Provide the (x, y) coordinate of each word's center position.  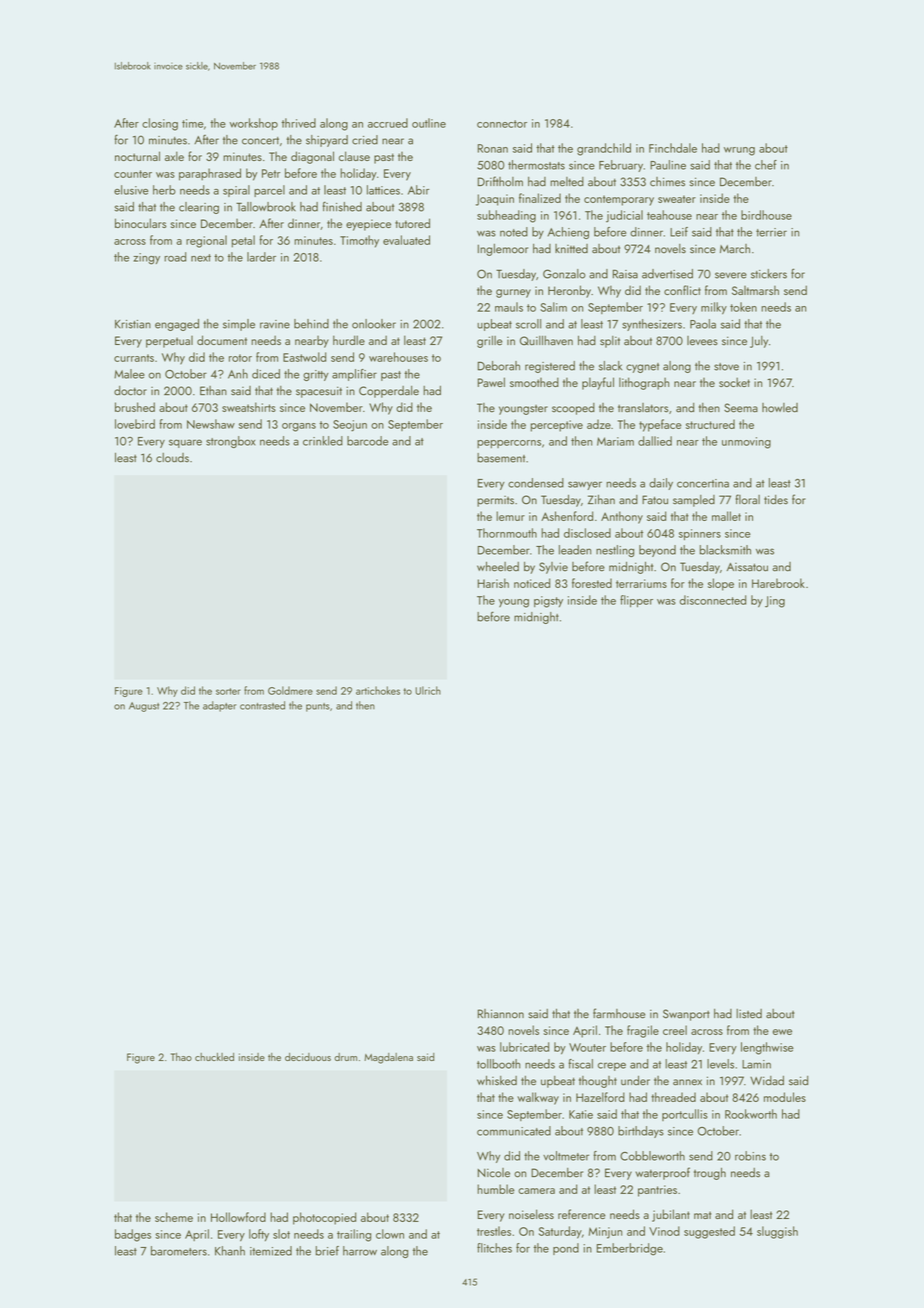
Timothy (359, 241)
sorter (228, 691)
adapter (220, 706)
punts (318, 707)
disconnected (713, 600)
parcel (269, 191)
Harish (493, 583)
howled (780, 408)
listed (749, 1014)
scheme (174, 1217)
